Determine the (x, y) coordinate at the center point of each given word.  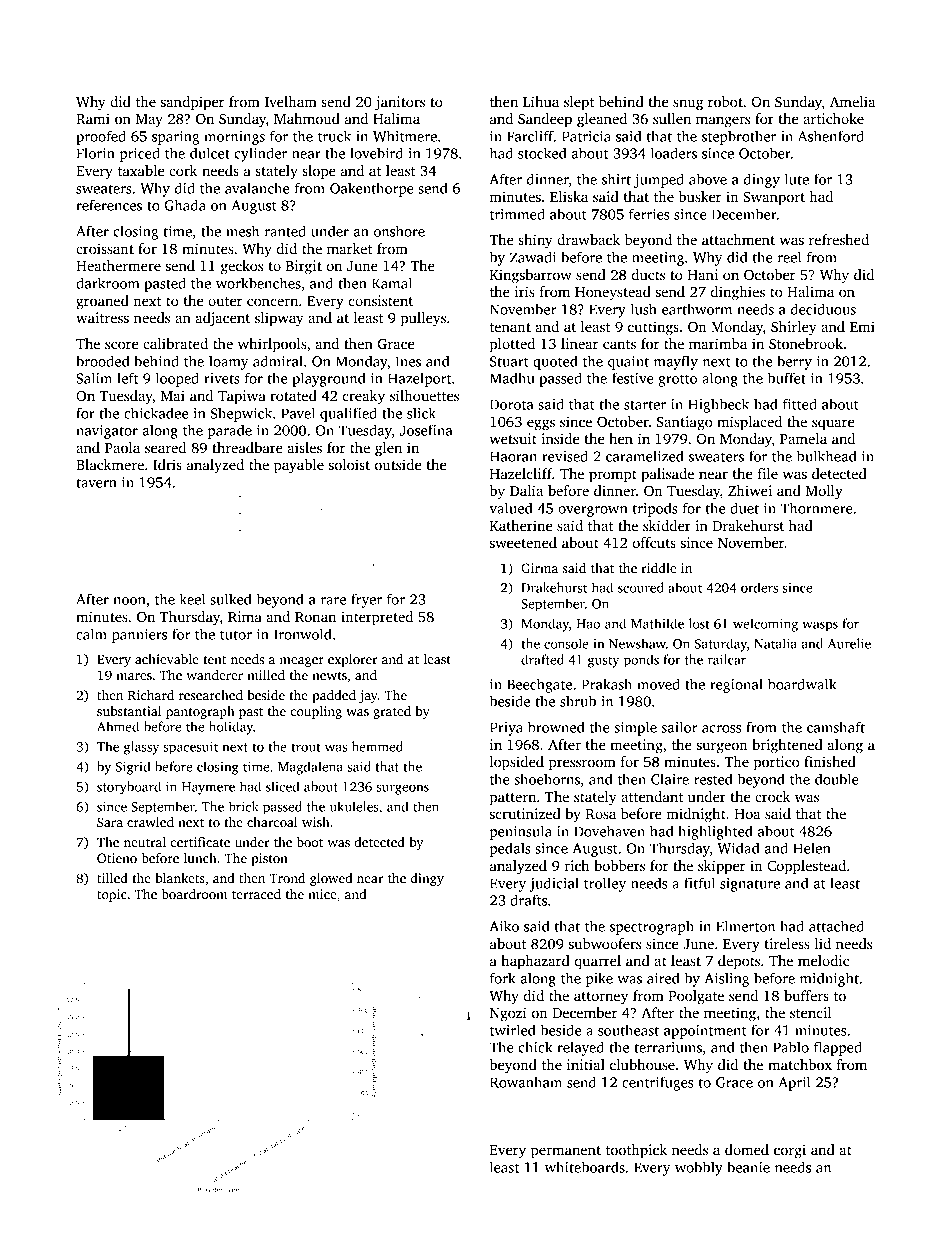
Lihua (541, 101)
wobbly (699, 1168)
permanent (566, 1152)
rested (713, 779)
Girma (539, 568)
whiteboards (584, 1167)
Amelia (853, 101)
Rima (245, 616)
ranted (285, 231)
